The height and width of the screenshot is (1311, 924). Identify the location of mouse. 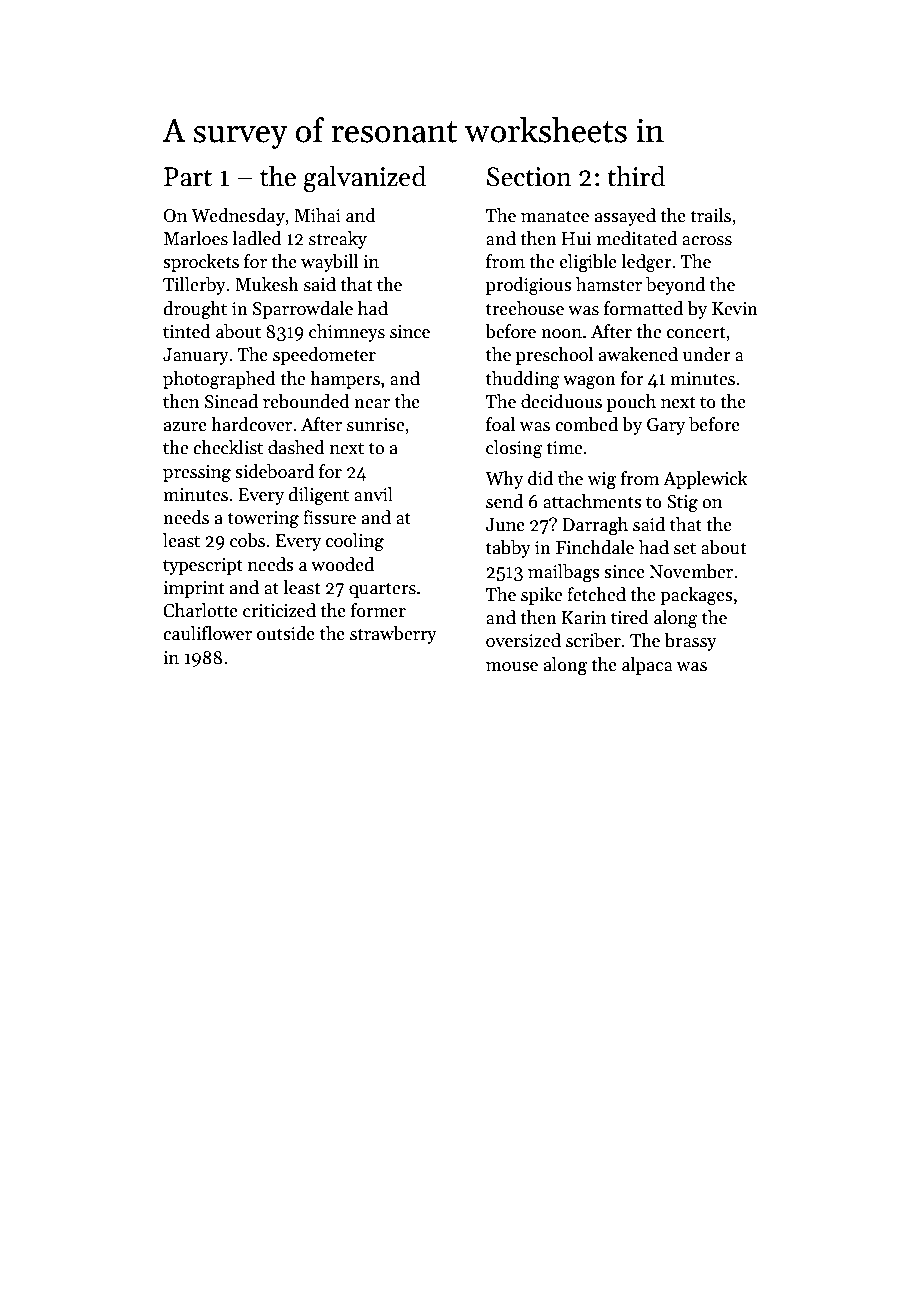
(512, 667).
